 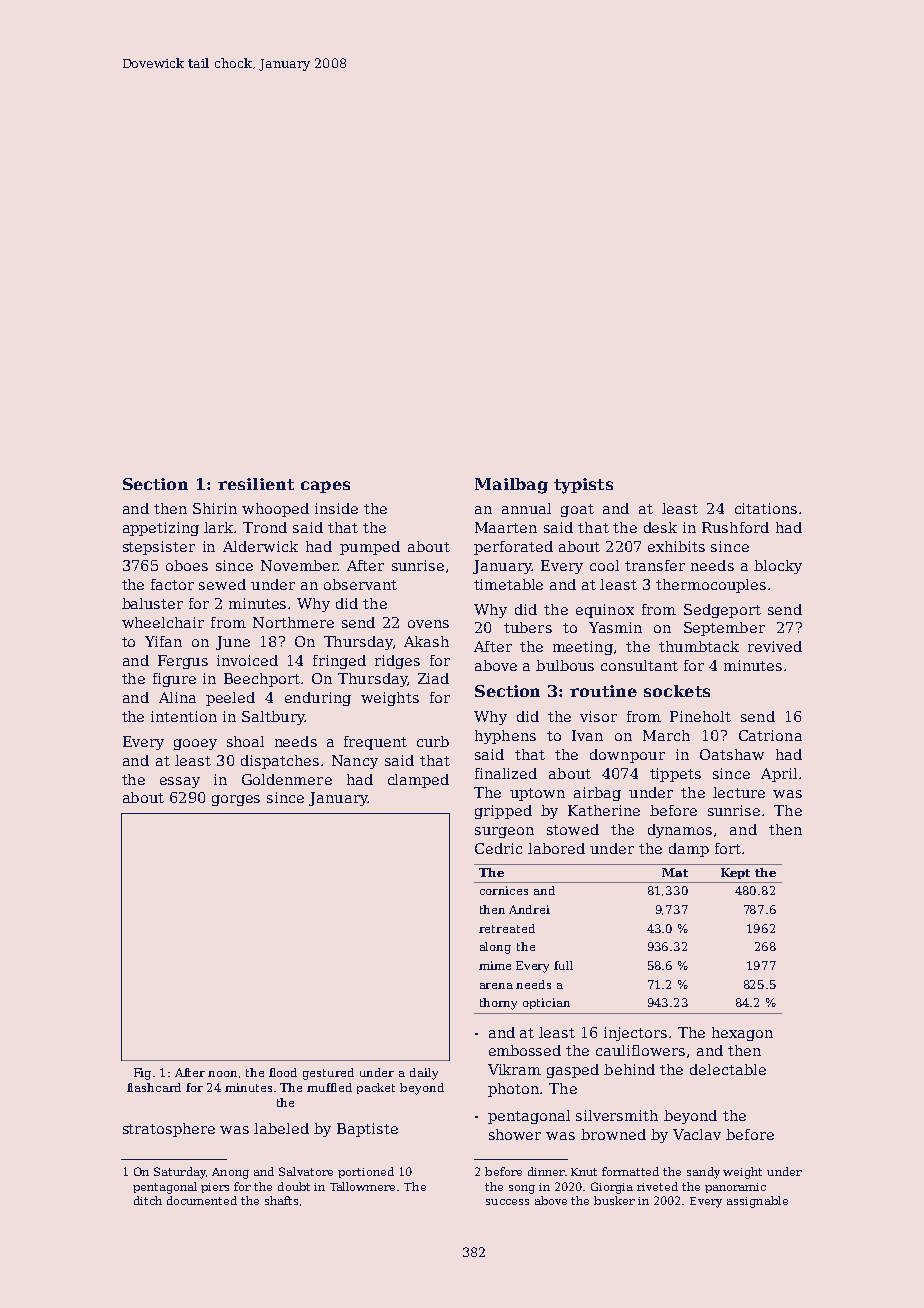 What do you see at coordinates (498, 1004) in the page?
I see `thorny` at bounding box center [498, 1004].
